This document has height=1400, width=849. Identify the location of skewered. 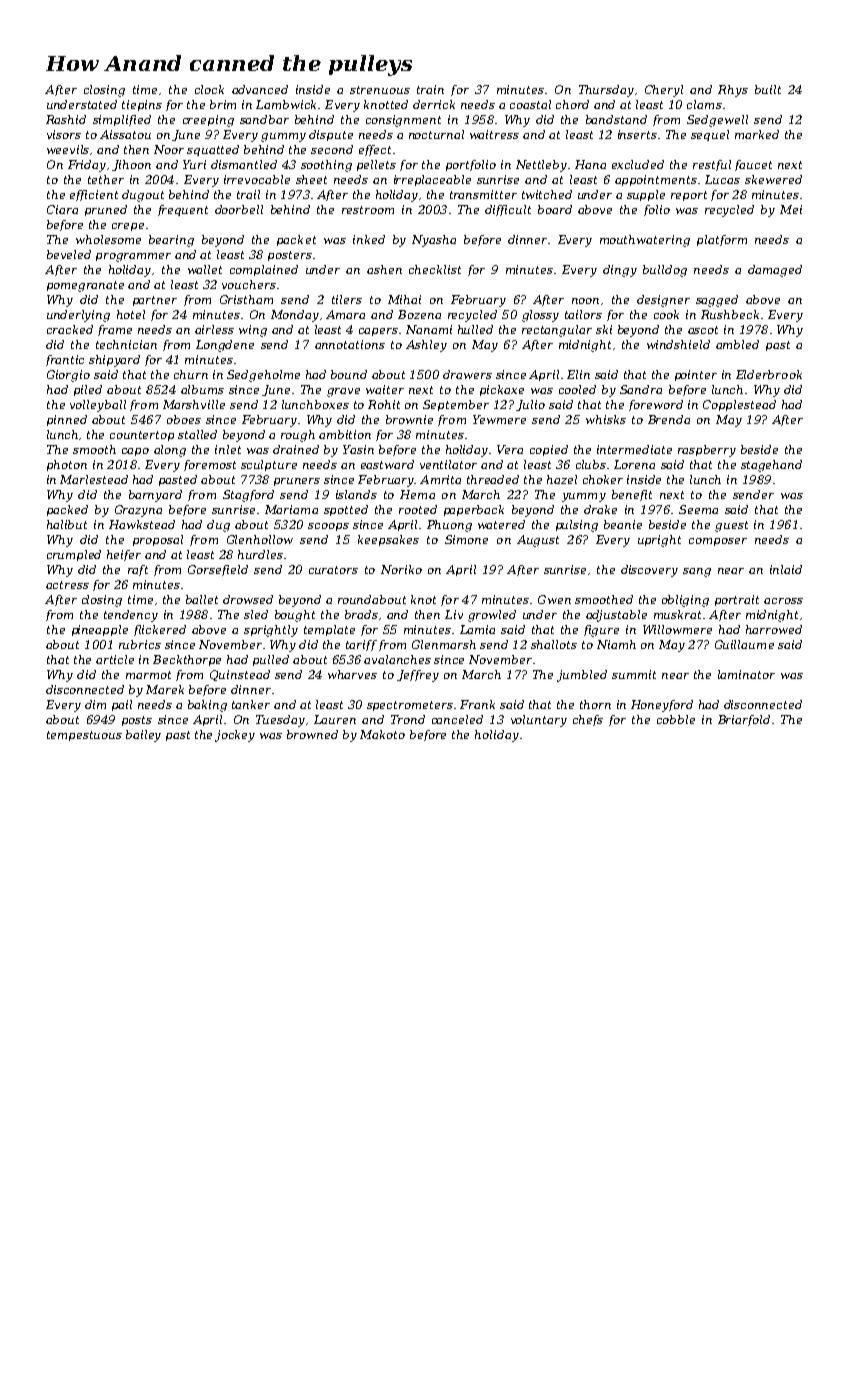
(773, 179).
